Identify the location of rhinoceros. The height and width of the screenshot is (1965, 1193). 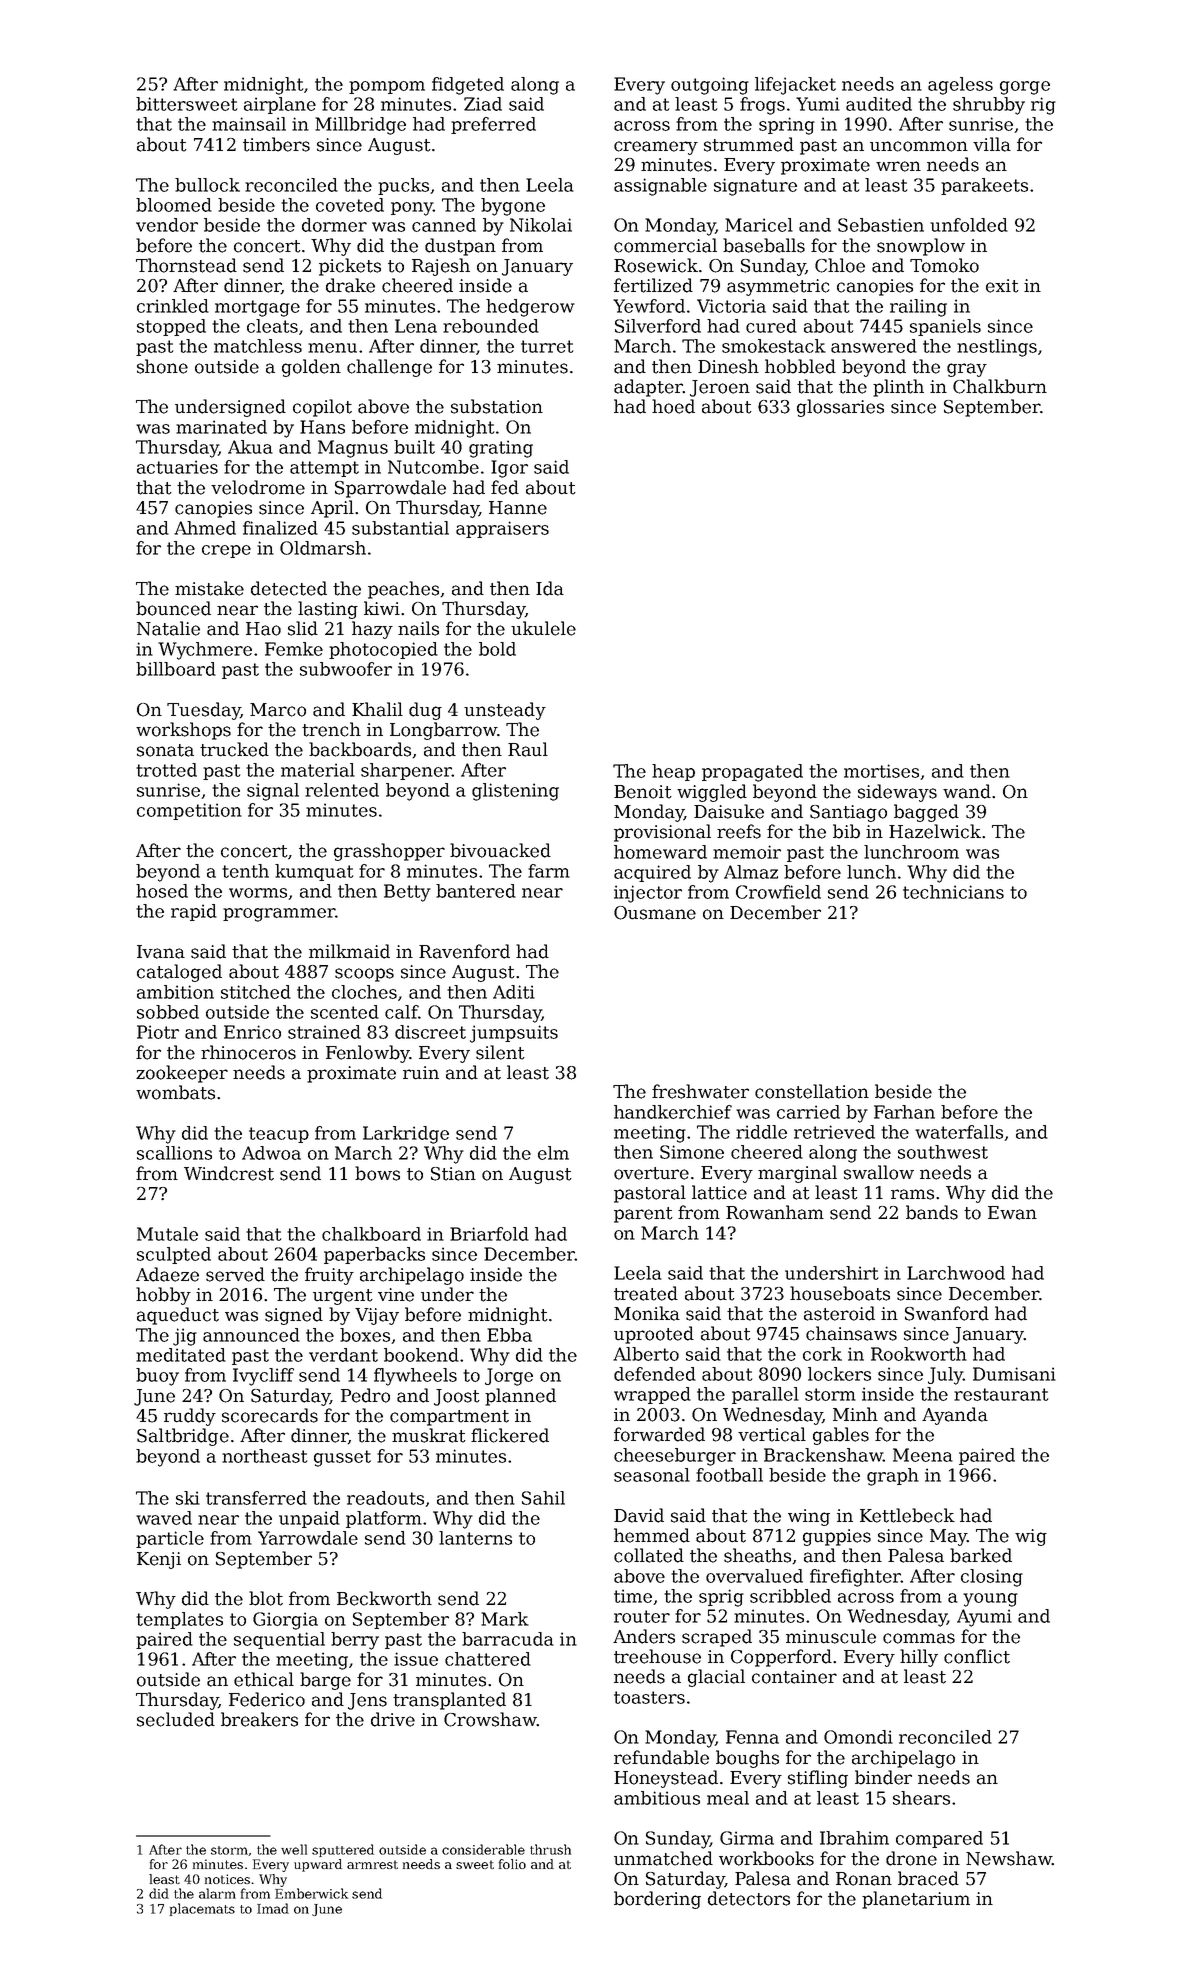
(248, 1052).
